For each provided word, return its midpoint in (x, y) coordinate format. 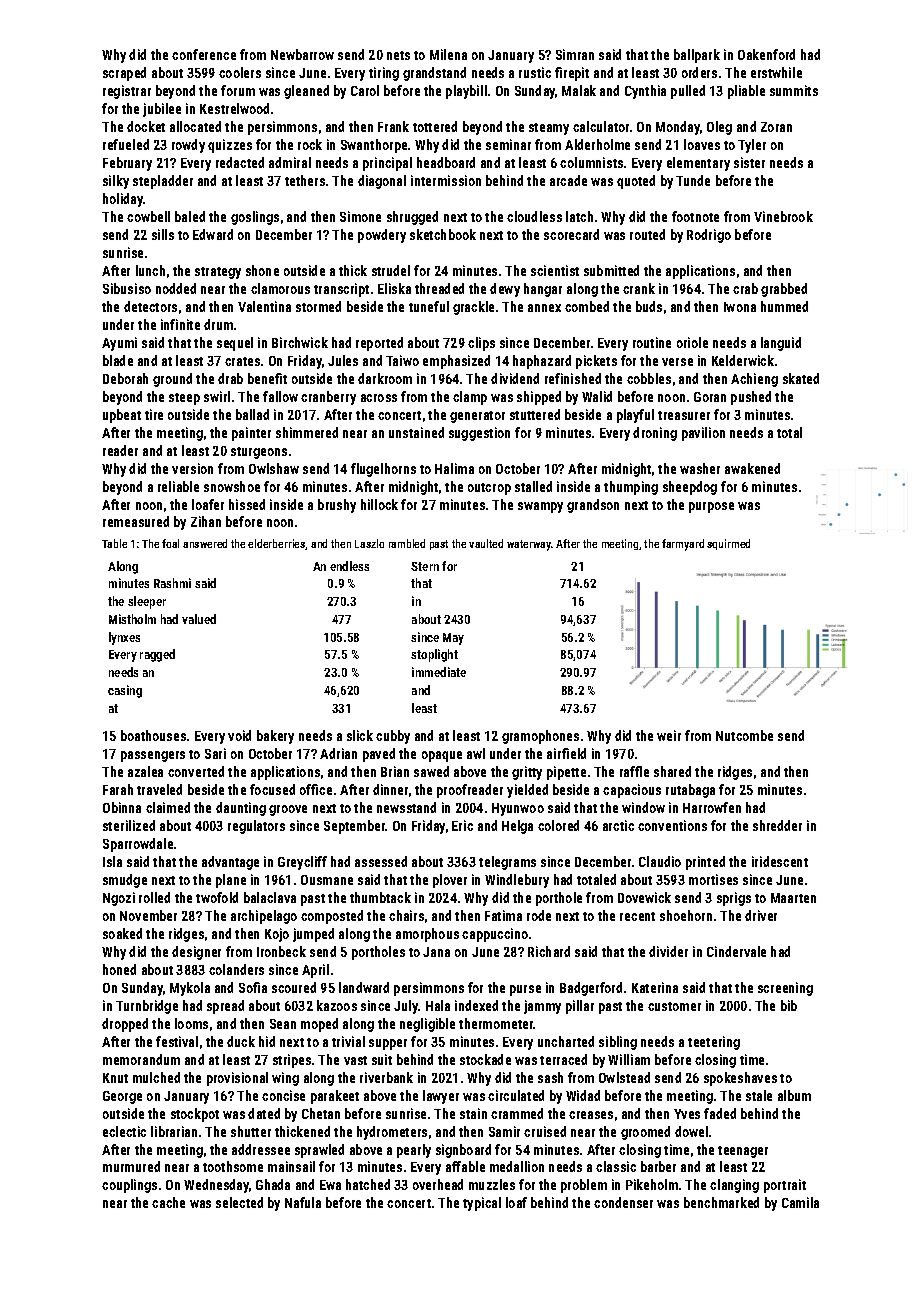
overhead (438, 1184)
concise (283, 1095)
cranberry (328, 398)
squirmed (728, 544)
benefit (267, 378)
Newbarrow (302, 54)
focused (272, 789)
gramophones (540, 737)
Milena (448, 54)
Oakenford (766, 54)
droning (655, 434)
